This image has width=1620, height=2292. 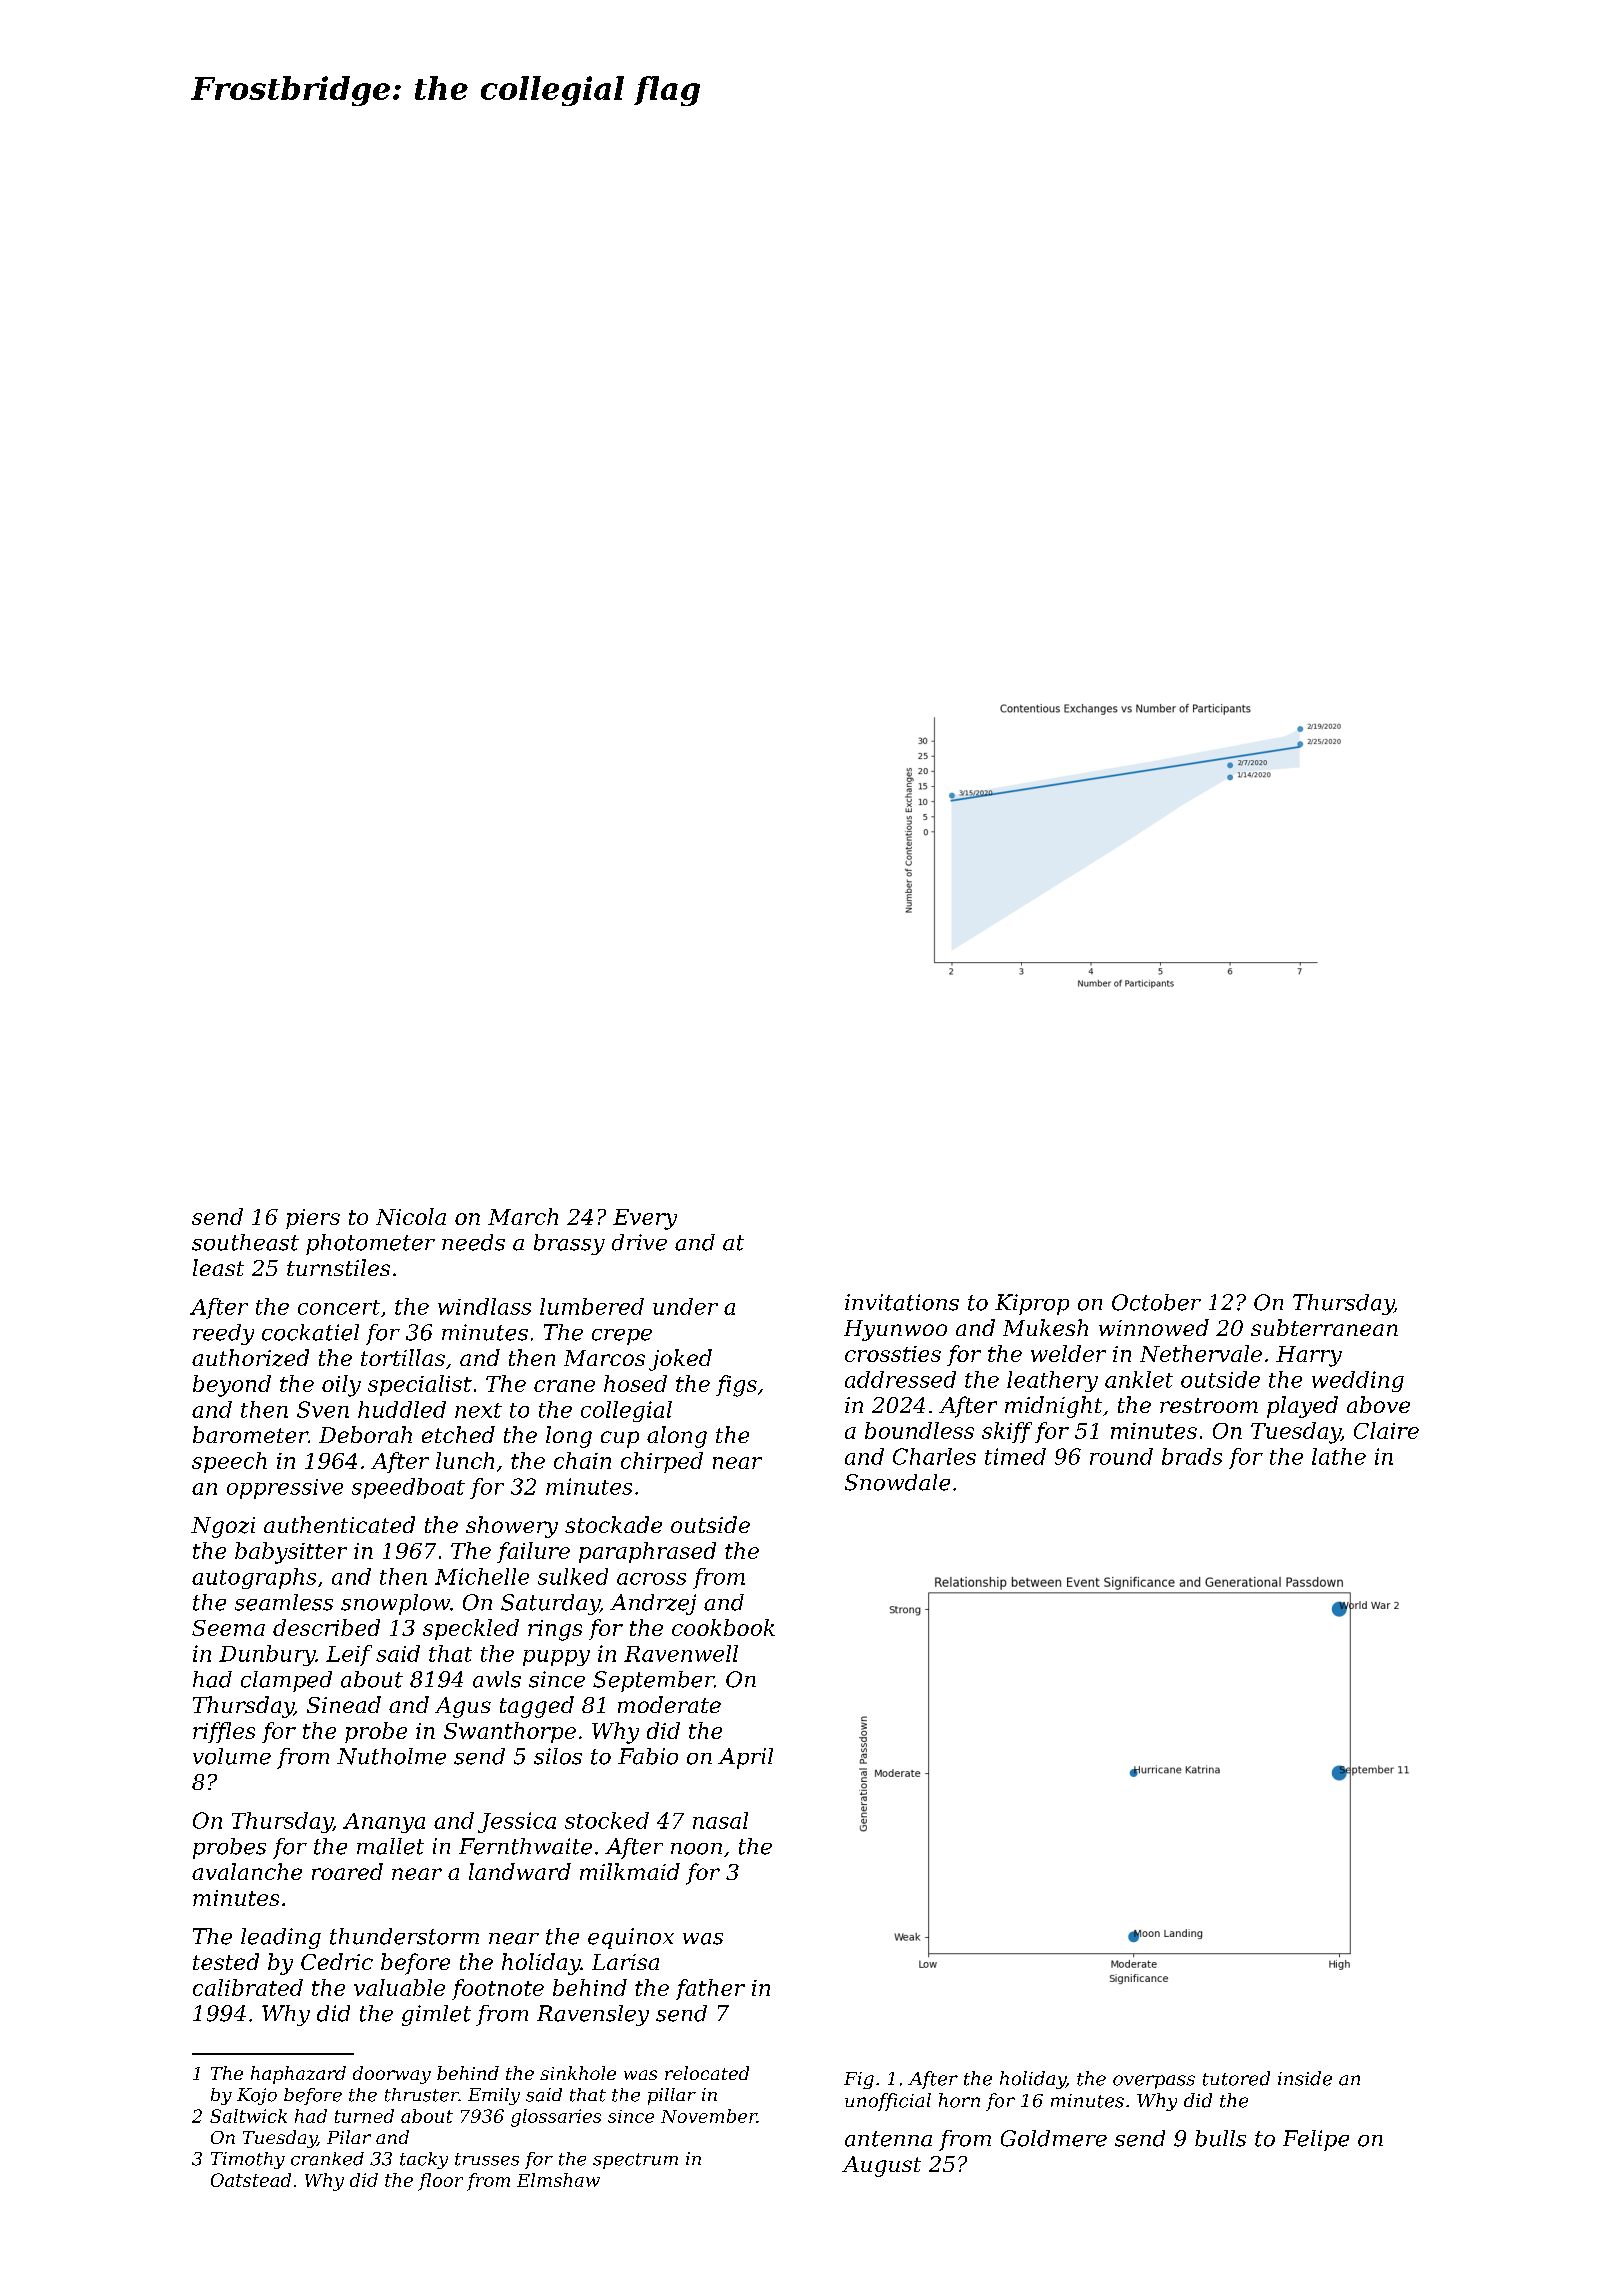 I want to click on lathe, so click(x=1339, y=1456).
